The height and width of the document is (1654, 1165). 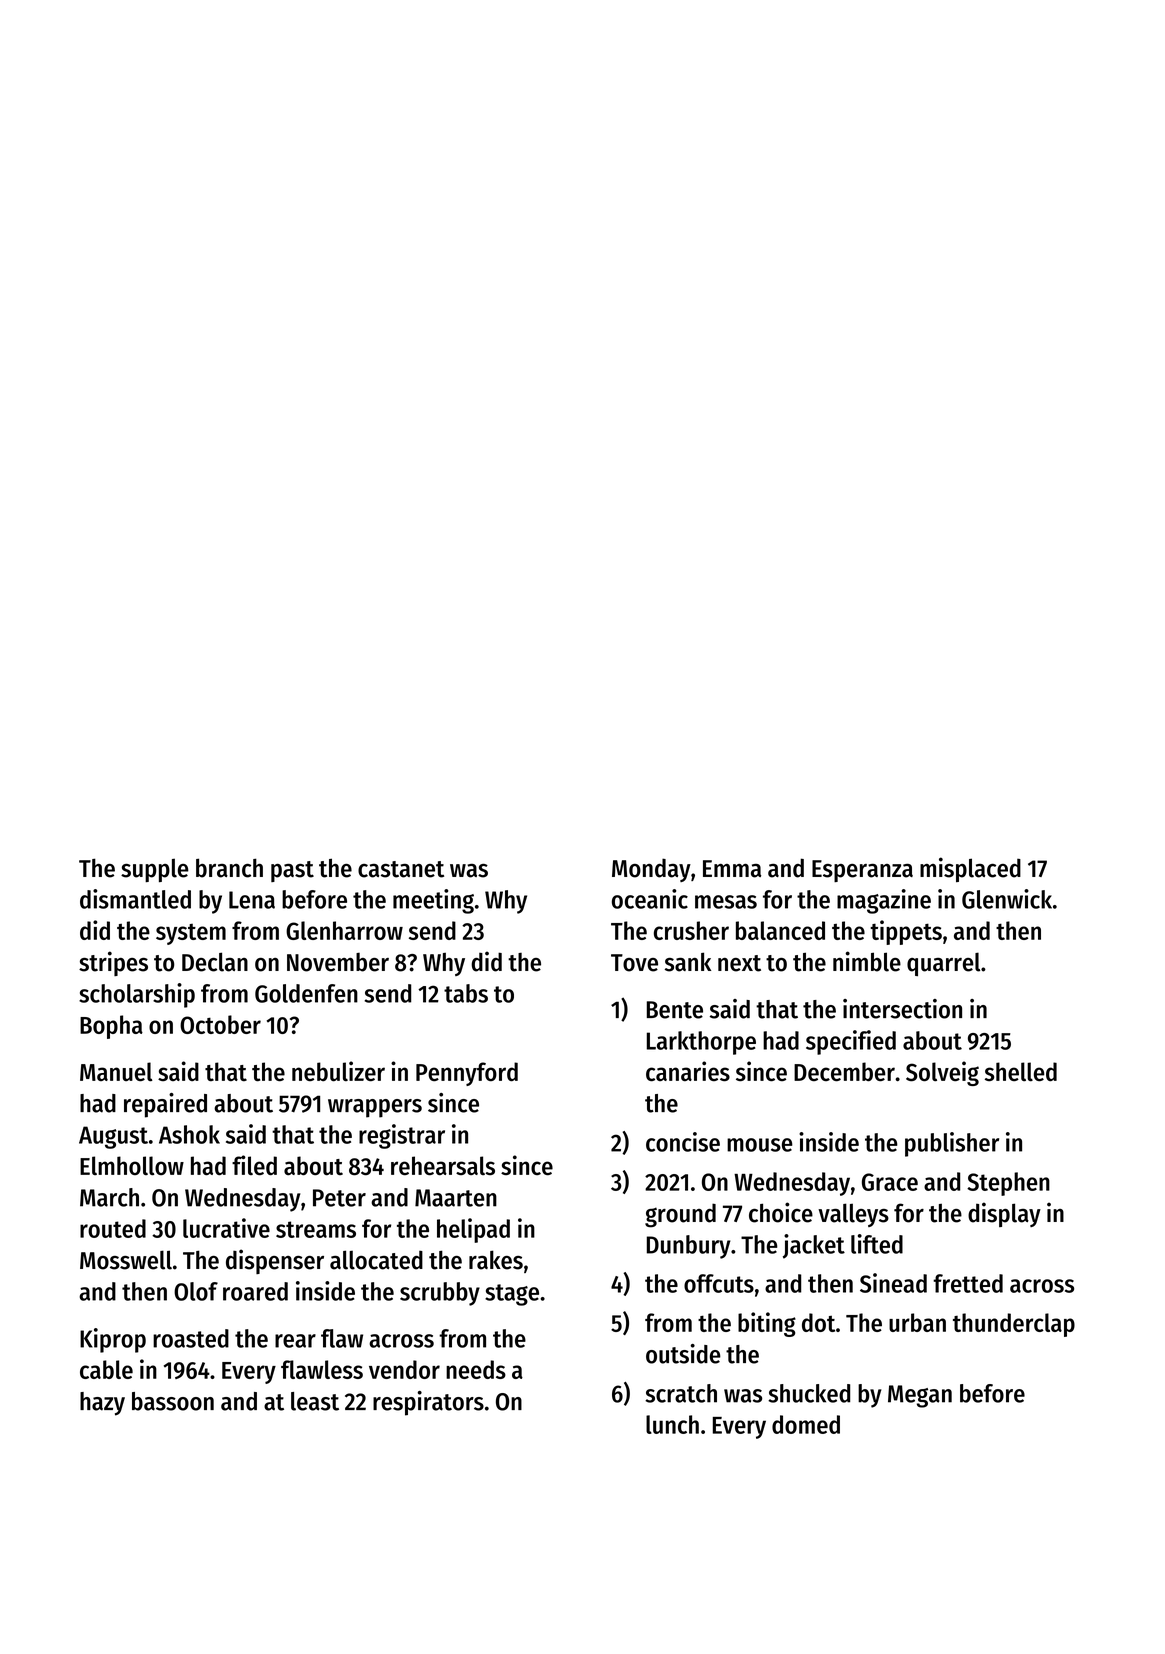 What do you see at coordinates (651, 870) in the document?
I see `Monday` at bounding box center [651, 870].
